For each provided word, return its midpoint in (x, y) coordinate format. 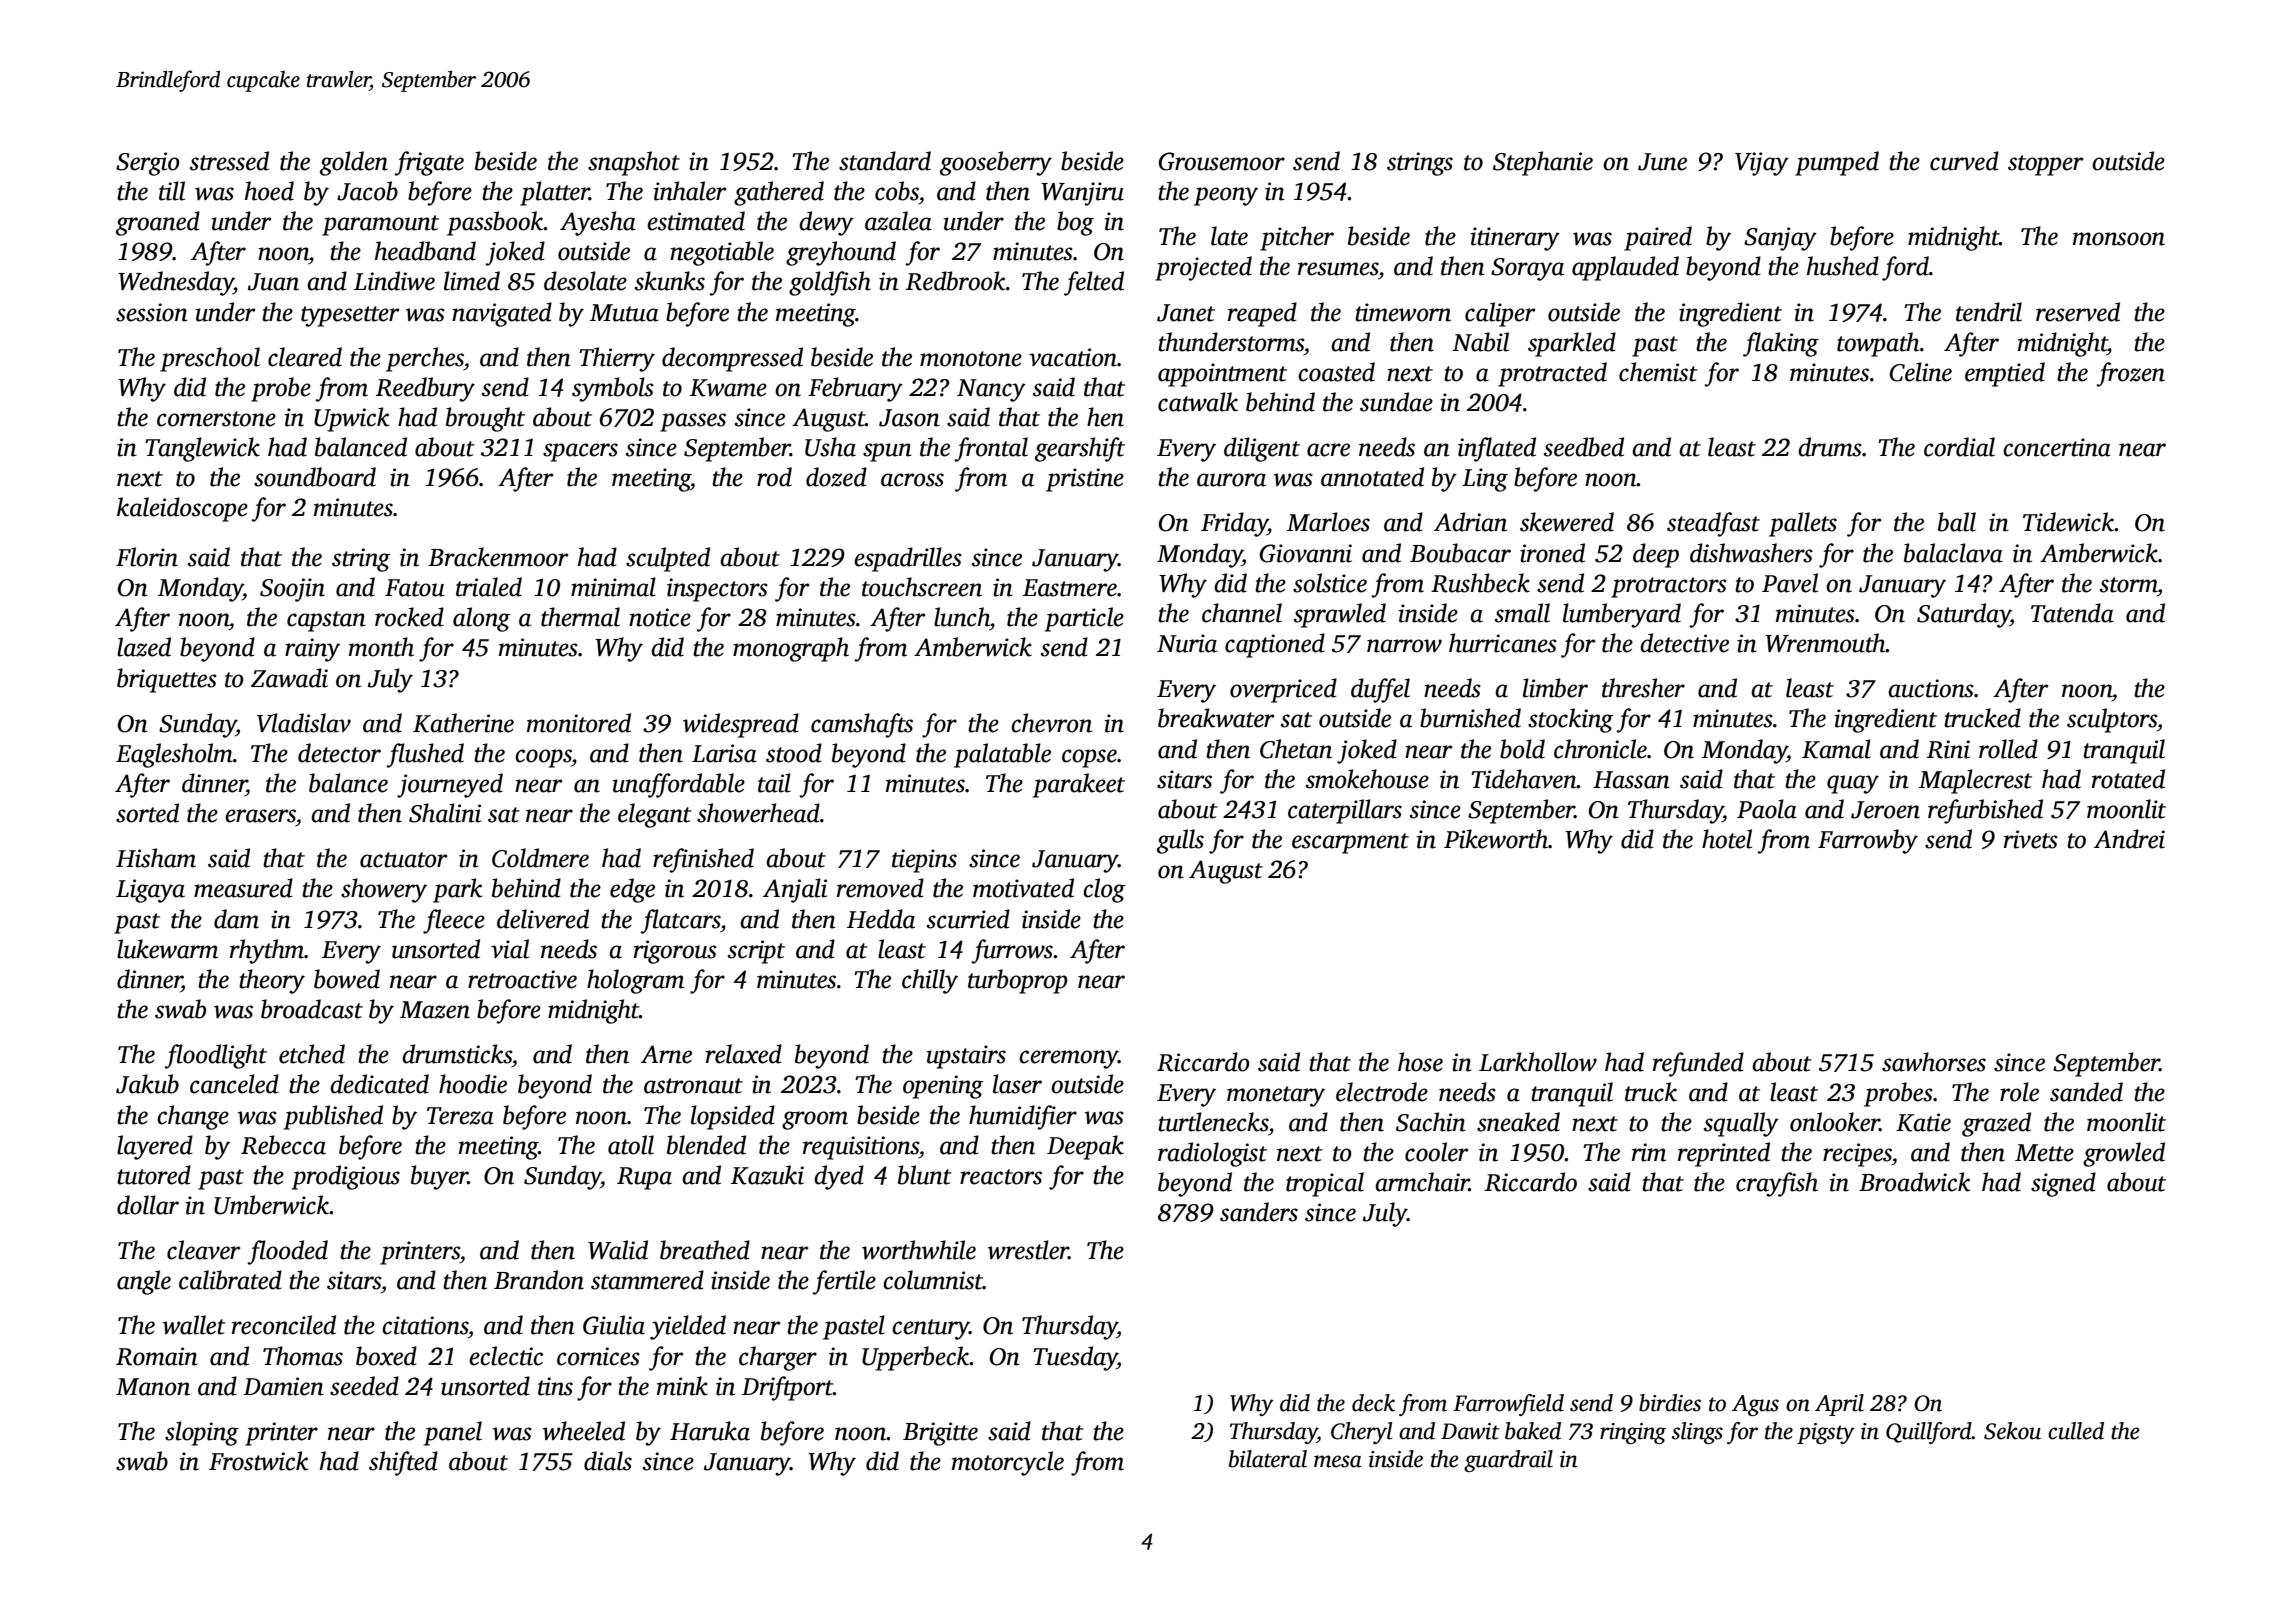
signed (2063, 1184)
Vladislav (304, 723)
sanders (1259, 1212)
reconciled (284, 1325)
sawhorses (1934, 1062)
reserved (2078, 312)
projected (1203, 268)
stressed (229, 161)
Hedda (881, 919)
